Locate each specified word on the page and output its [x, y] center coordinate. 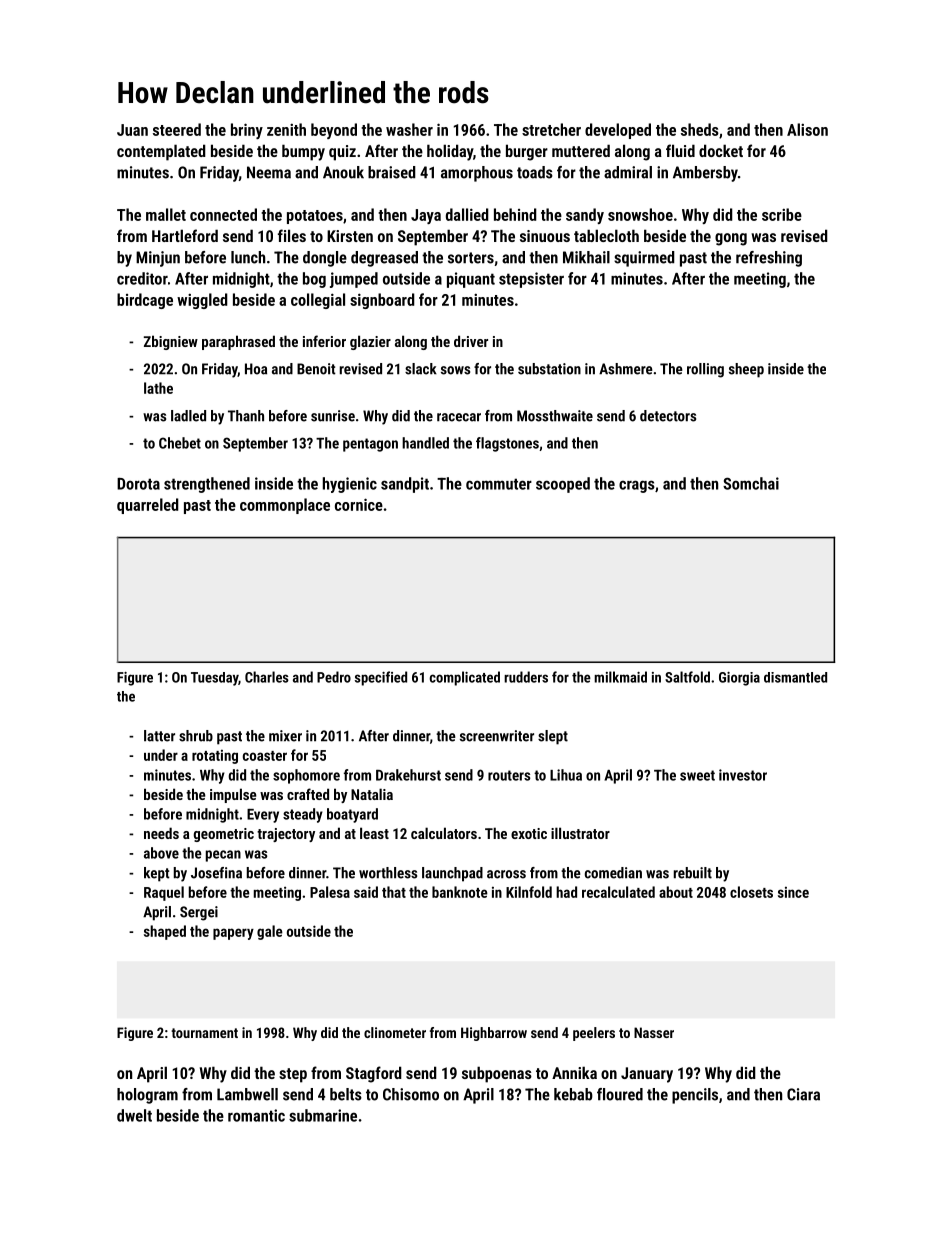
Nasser [654, 1032]
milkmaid [620, 677]
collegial [318, 301]
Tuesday [214, 679]
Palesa [330, 892]
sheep [746, 370]
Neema [269, 172]
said [366, 892]
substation [549, 369]
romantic [256, 1115]
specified [381, 678]
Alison [807, 129]
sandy [585, 216]
